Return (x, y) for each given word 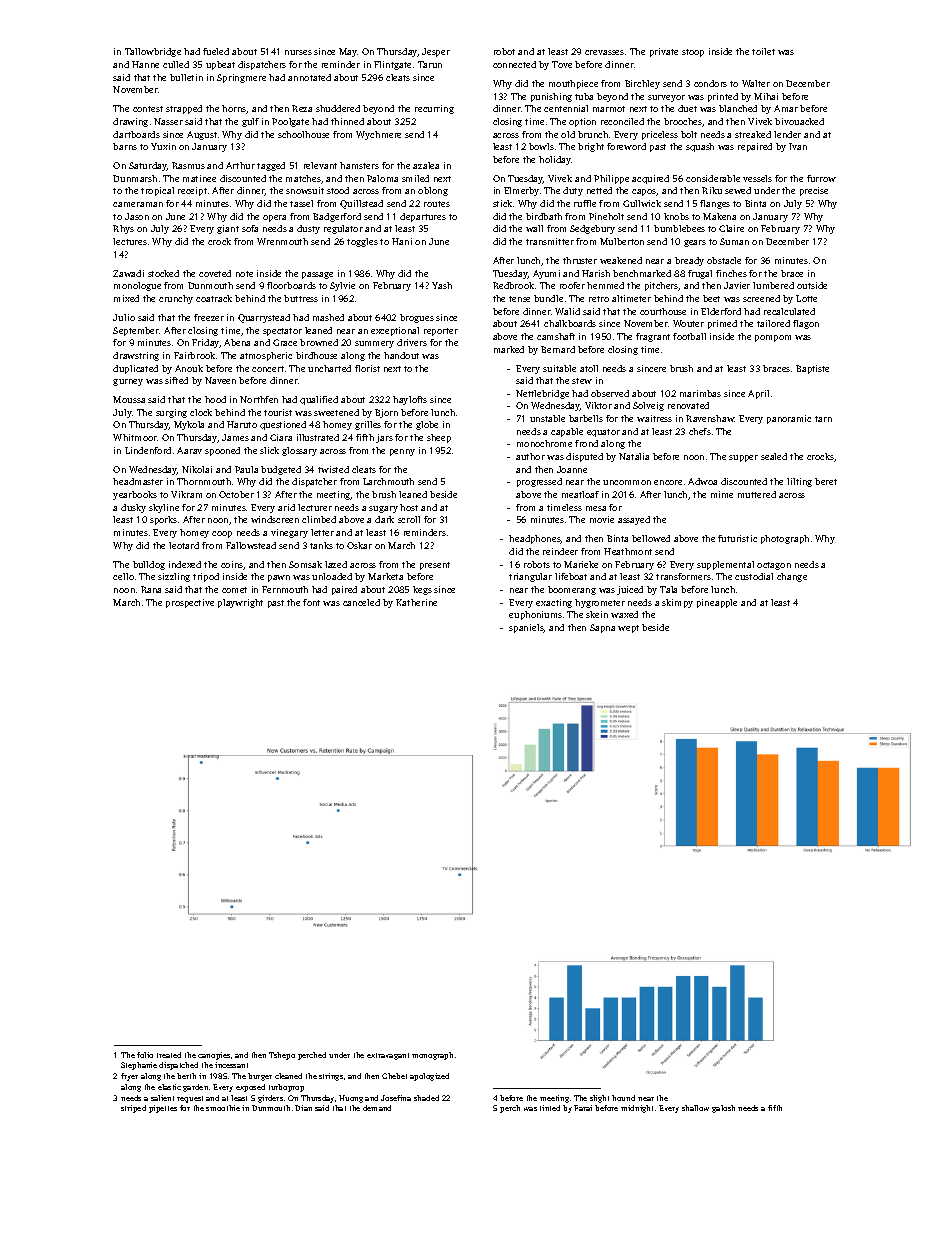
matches (303, 178)
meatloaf (580, 494)
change (792, 577)
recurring (434, 109)
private (664, 52)
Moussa (129, 399)
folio (145, 1055)
